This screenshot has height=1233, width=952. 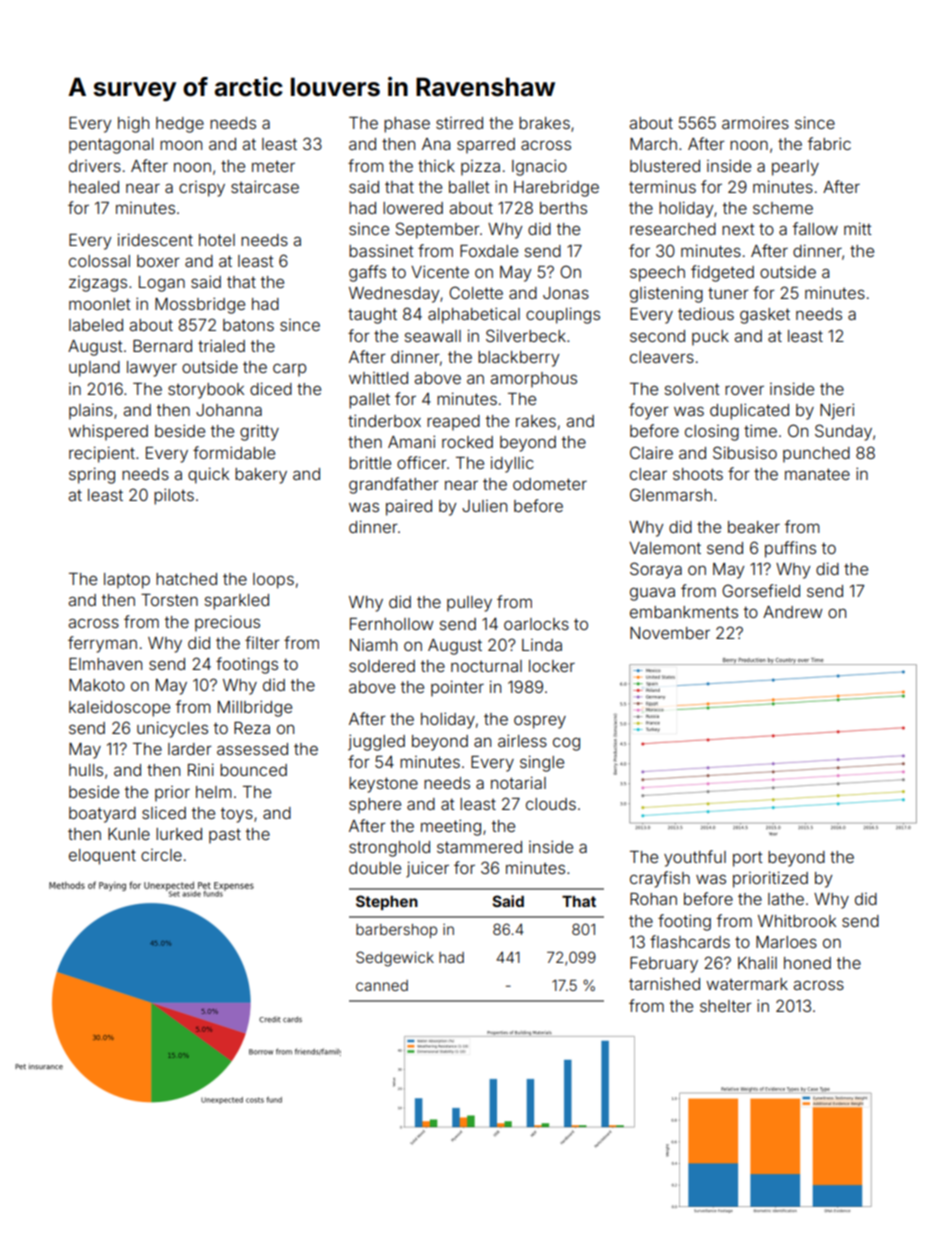 What do you see at coordinates (413, 208) in the screenshot?
I see `lowered` at bounding box center [413, 208].
